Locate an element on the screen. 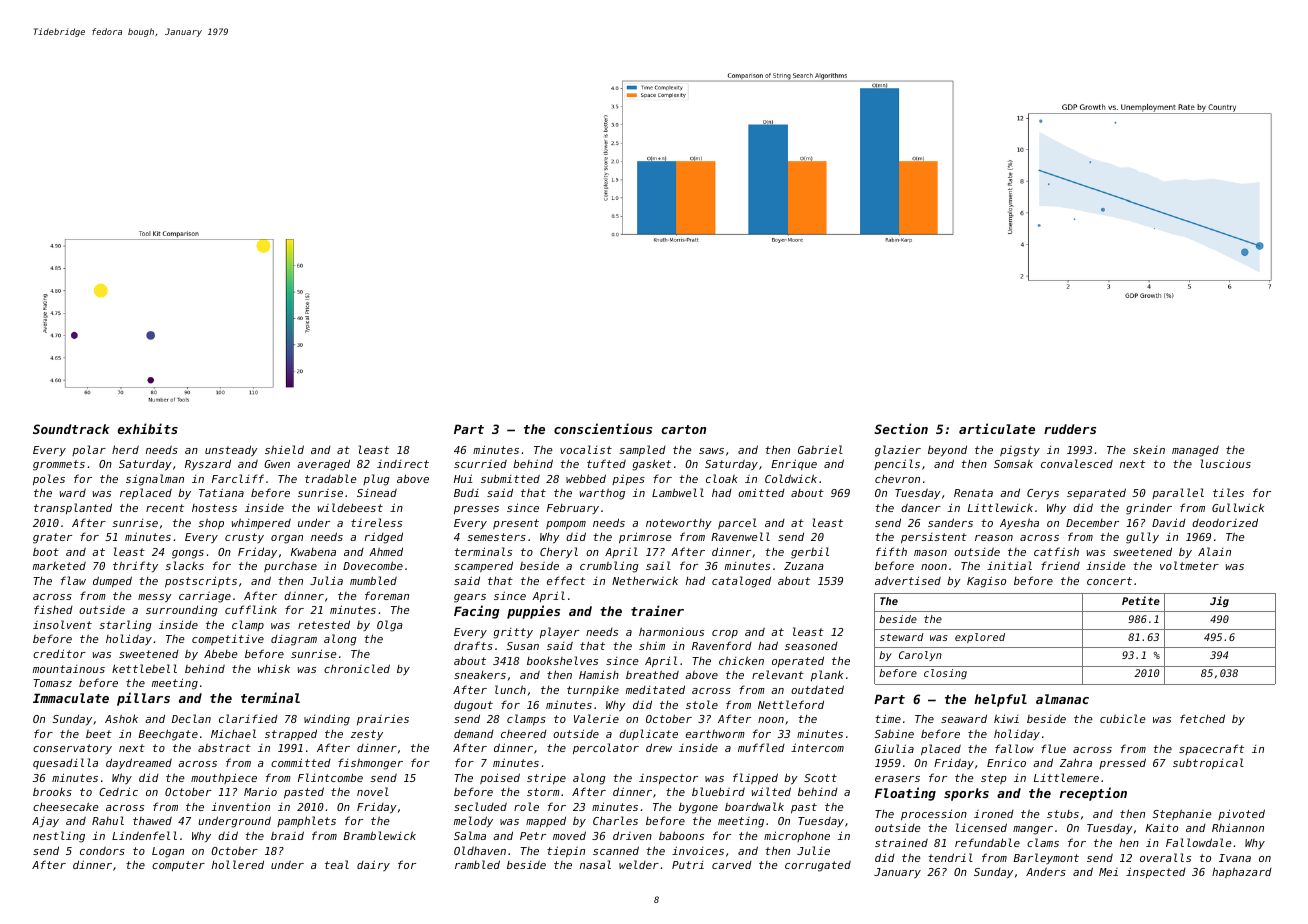 This screenshot has width=1308, height=924. articulate is located at coordinates (997, 428).
